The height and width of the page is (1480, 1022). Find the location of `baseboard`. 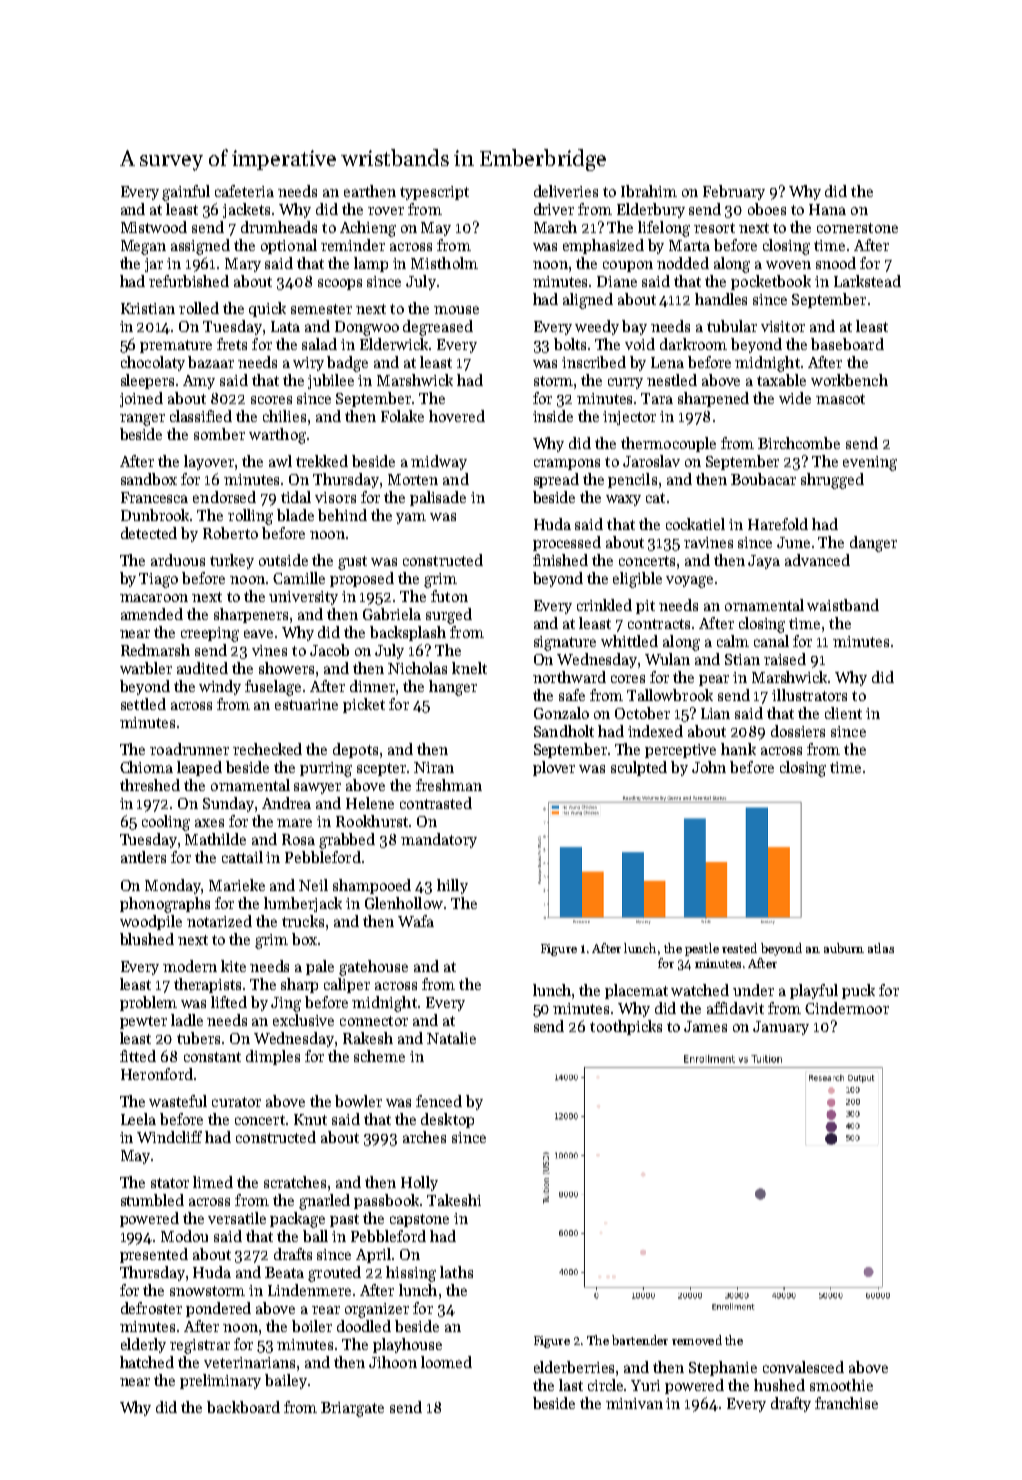

baseboard is located at coordinates (847, 344).
